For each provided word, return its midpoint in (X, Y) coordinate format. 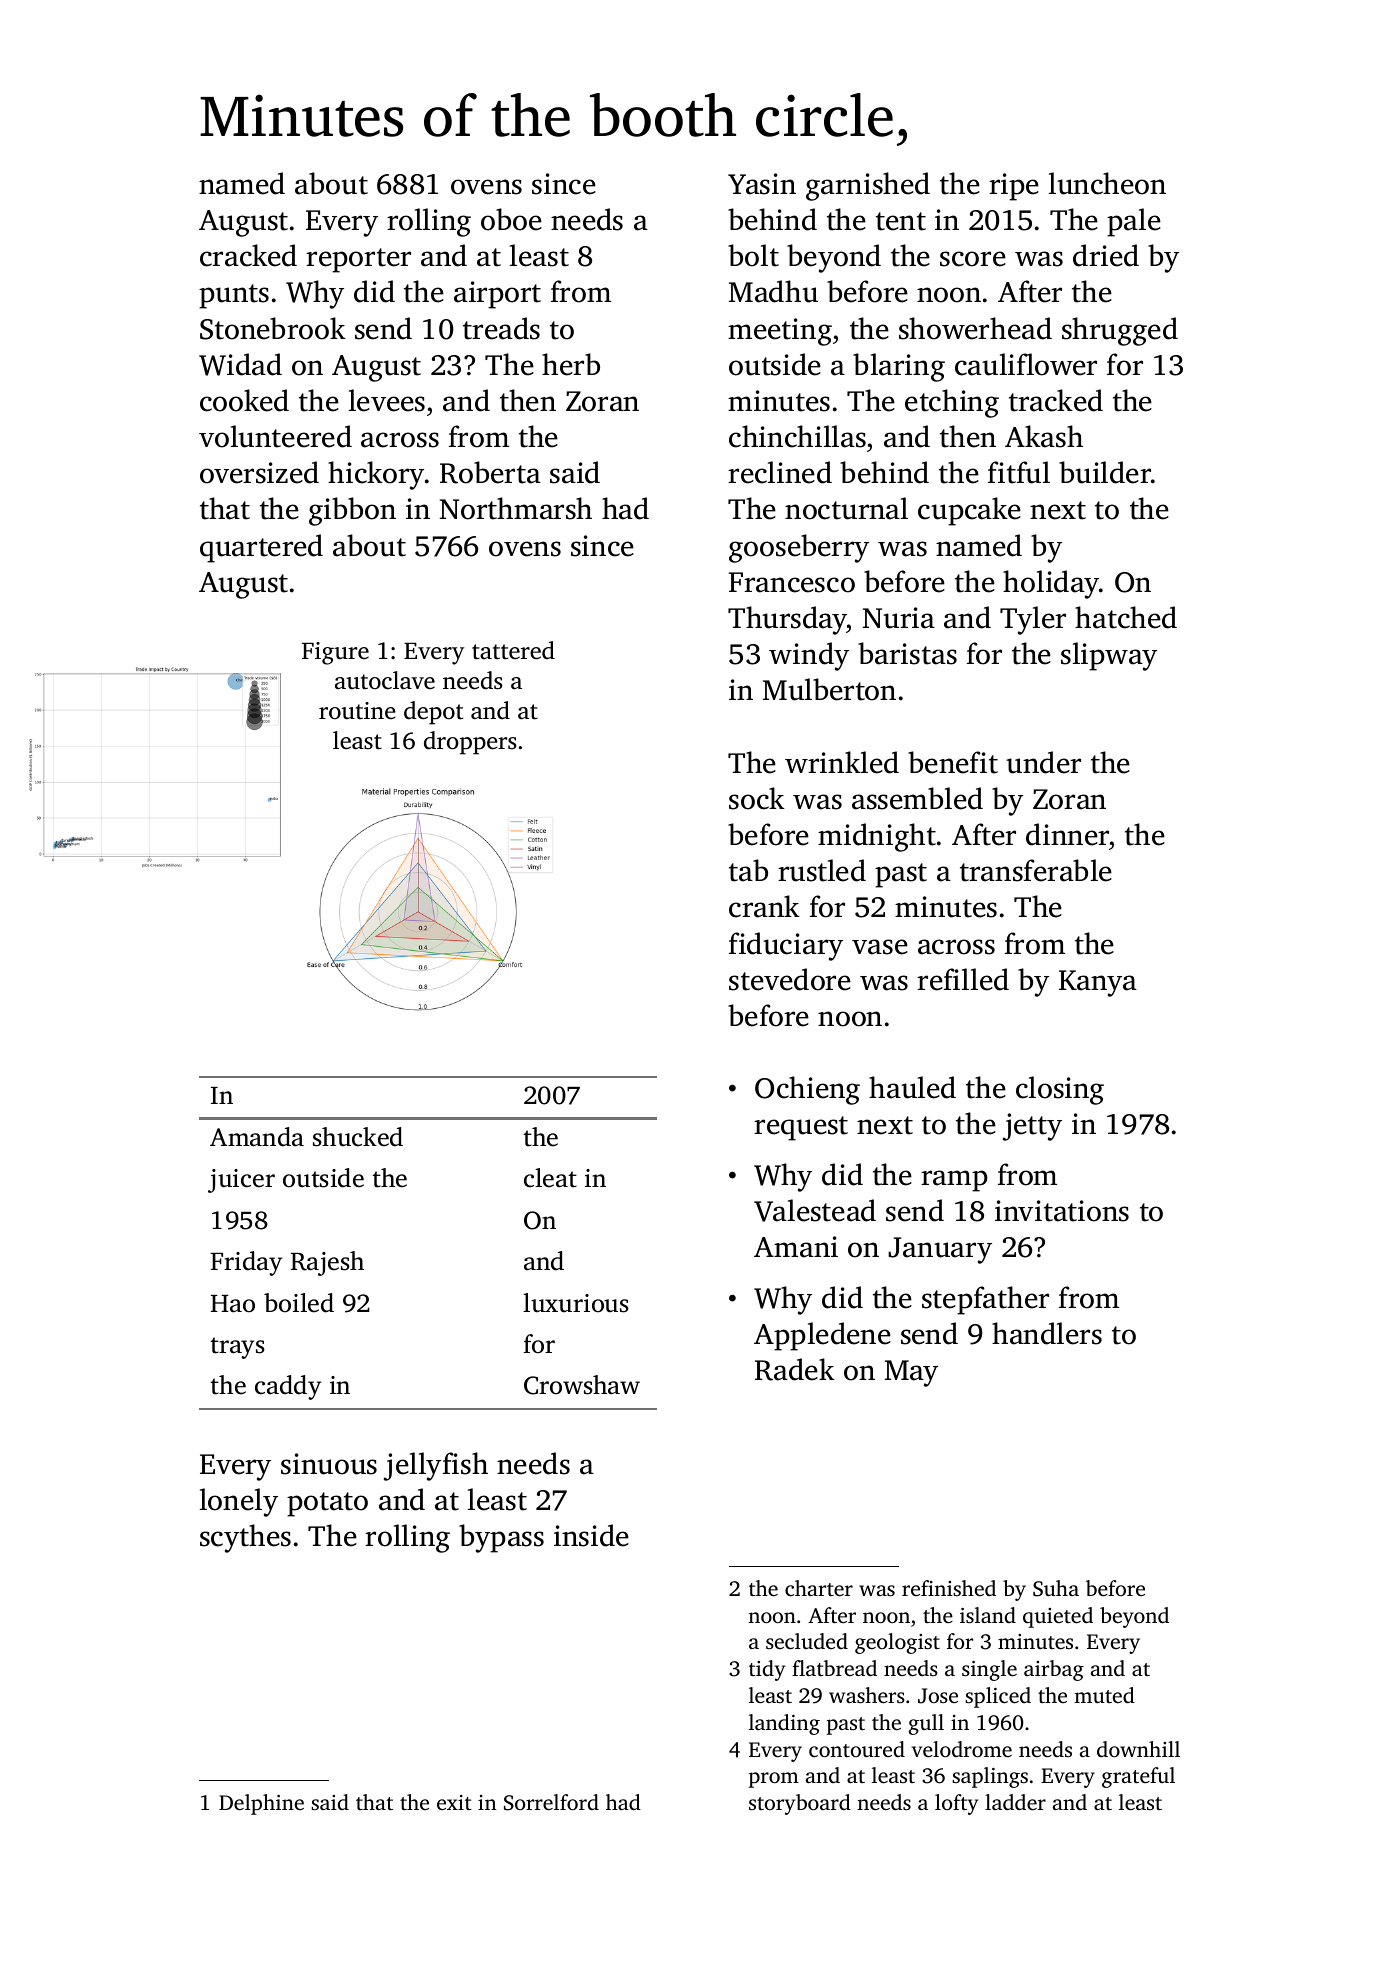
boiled (299, 1303)
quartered (261, 548)
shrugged (1120, 331)
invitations (1062, 1211)
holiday (1051, 584)
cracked (248, 255)
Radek (795, 1369)
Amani (796, 1247)
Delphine (261, 1804)
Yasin (762, 184)
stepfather (985, 1300)
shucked (358, 1137)
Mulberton (829, 689)
